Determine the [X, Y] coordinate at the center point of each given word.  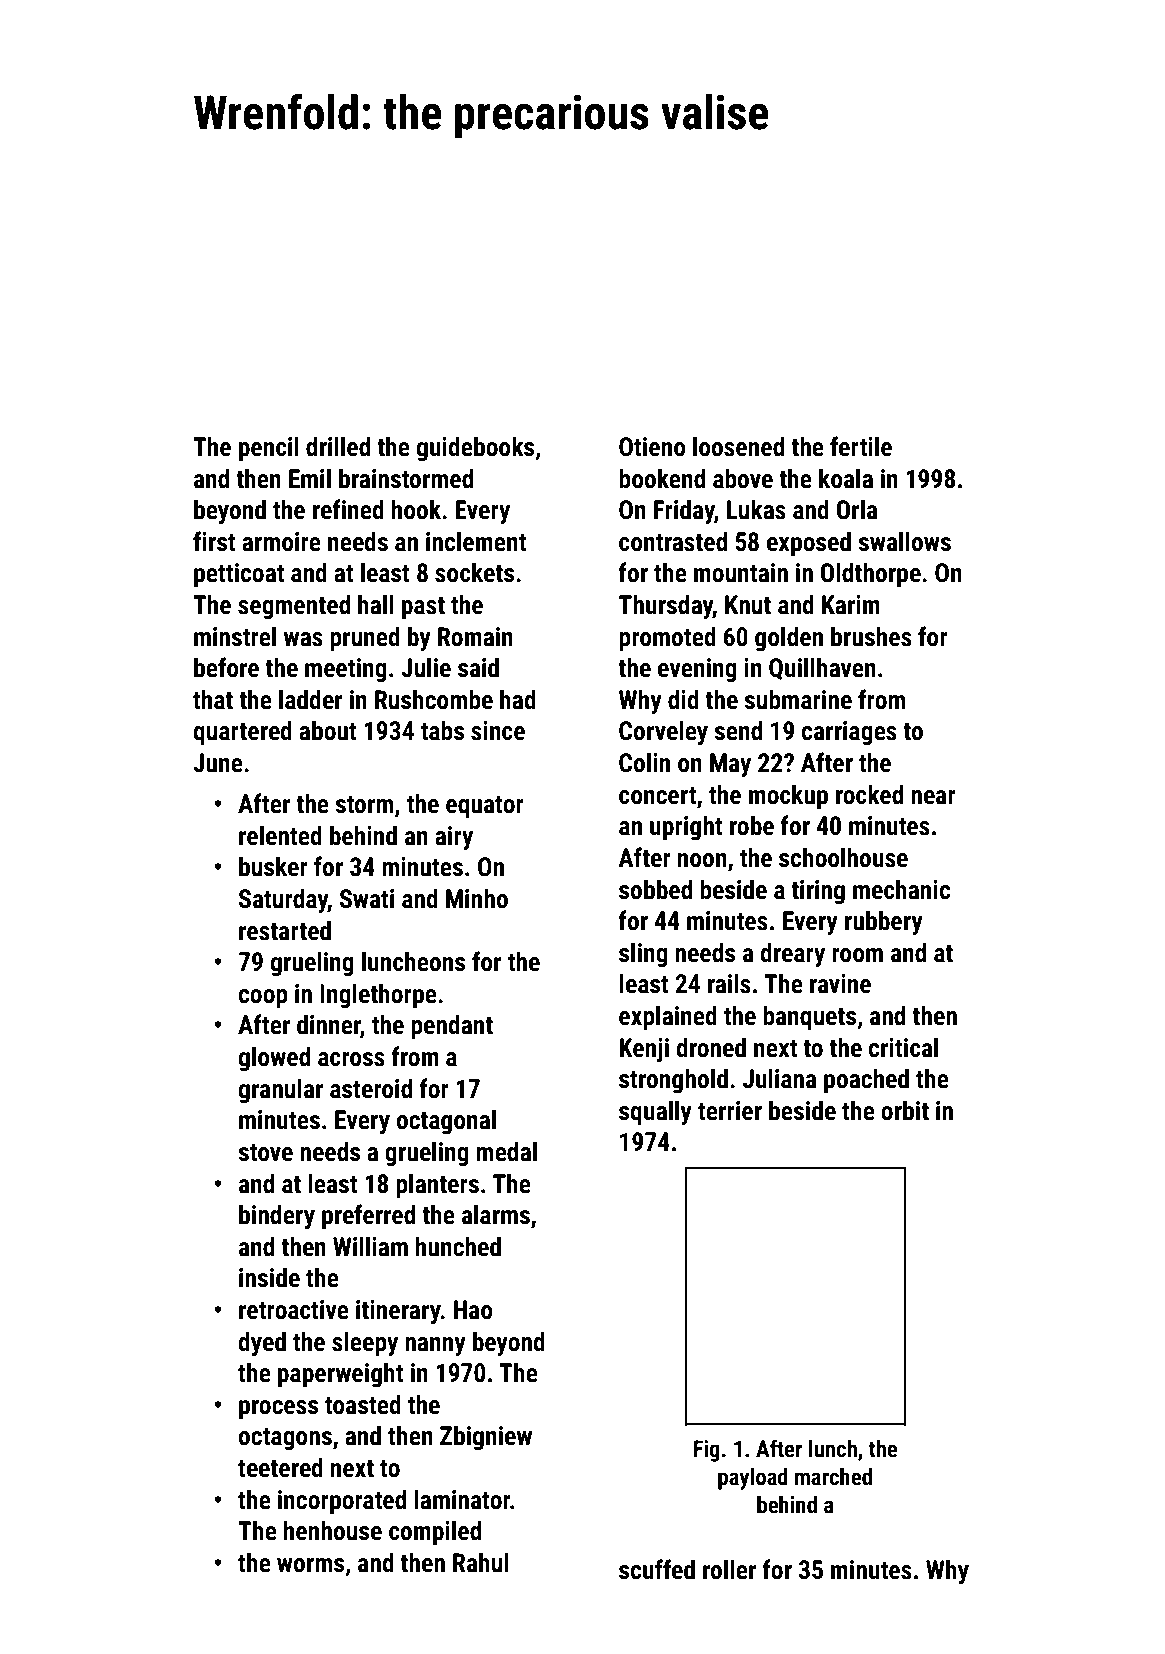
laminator [462, 1499]
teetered [280, 1467]
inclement [476, 541]
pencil [269, 449]
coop [263, 999]
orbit [905, 1110]
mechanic [901, 889]
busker [273, 866]
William [370, 1246]
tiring [818, 892]
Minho [477, 898]
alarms [496, 1214]
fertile [861, 446]
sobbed [655, 889]
